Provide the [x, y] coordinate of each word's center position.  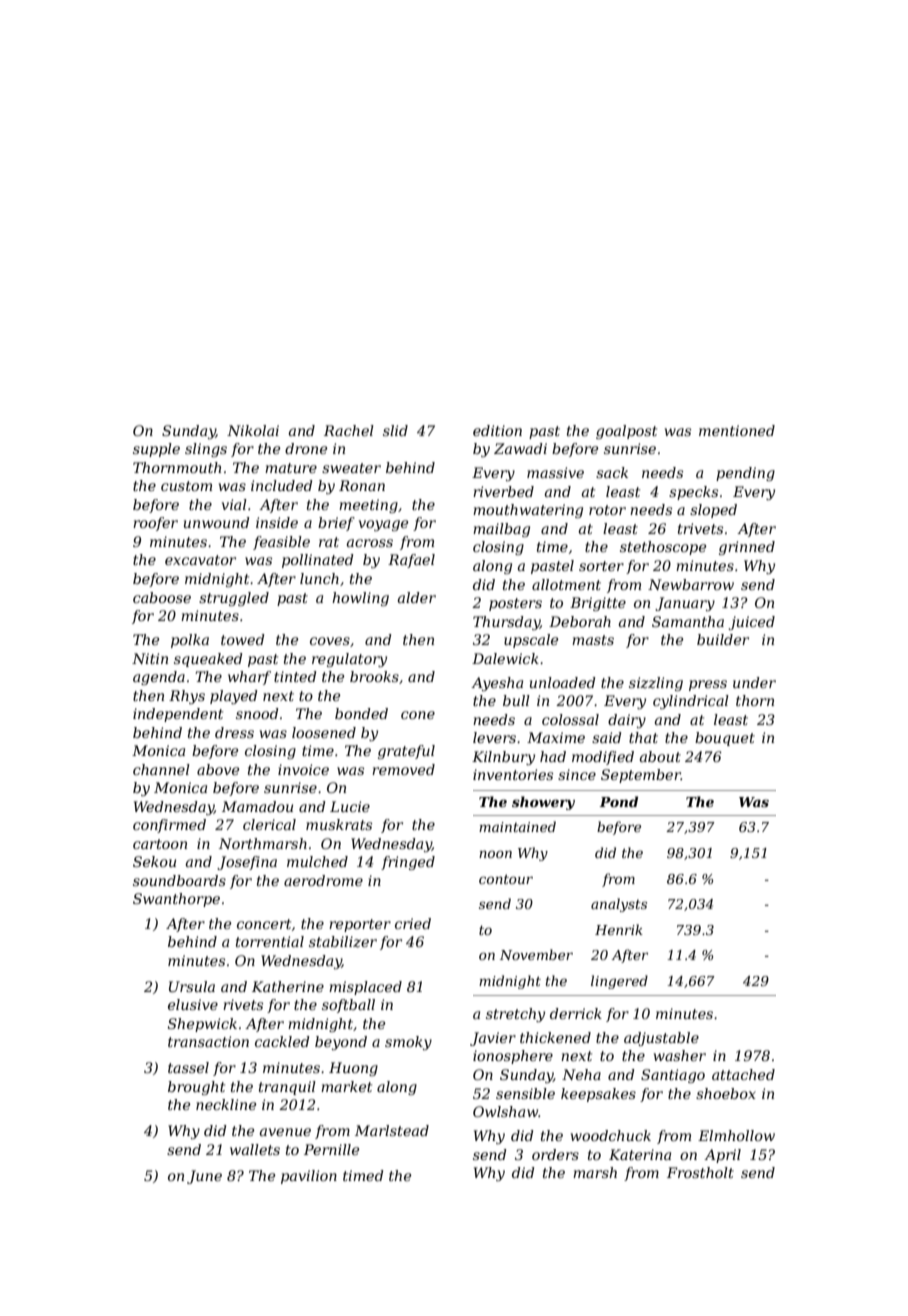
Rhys [187, 697]
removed [403, 769]
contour [506, 879]
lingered [619, 982]
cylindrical [691, 702]
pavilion [309, 1177]
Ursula [192, 986]
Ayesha [497, 684]
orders [555, 1154]
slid [395, 430]
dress [234, 732]
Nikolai [253, 430]
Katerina [640, 1154]
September [641, 776]
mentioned [737, 430]
